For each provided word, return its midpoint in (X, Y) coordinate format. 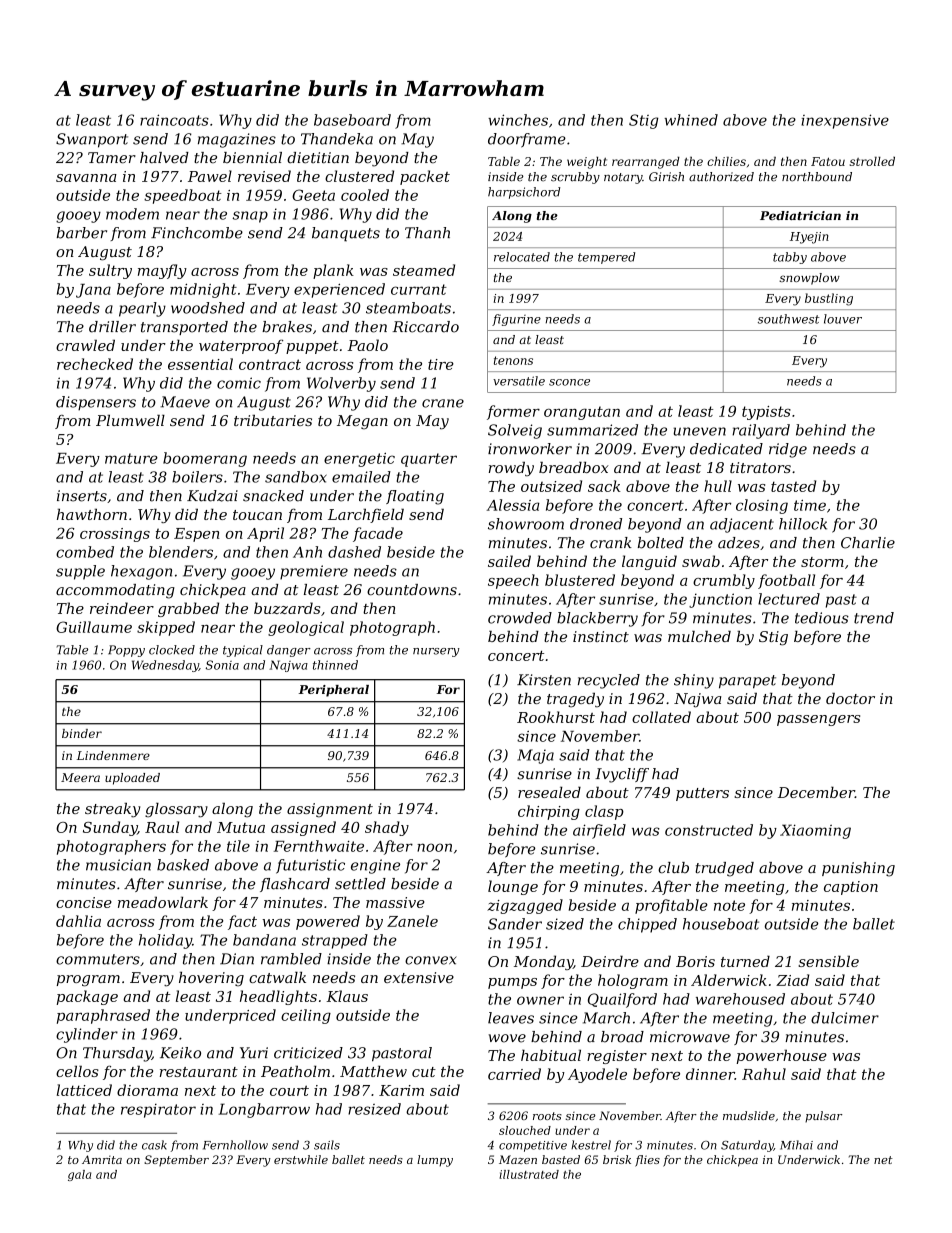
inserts (82, 496)
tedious (822, 618)
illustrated (529, 1174)
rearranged (646, 163)
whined (691, 120)
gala (79, 1175)
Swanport (92, 140)
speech (513, 581)
